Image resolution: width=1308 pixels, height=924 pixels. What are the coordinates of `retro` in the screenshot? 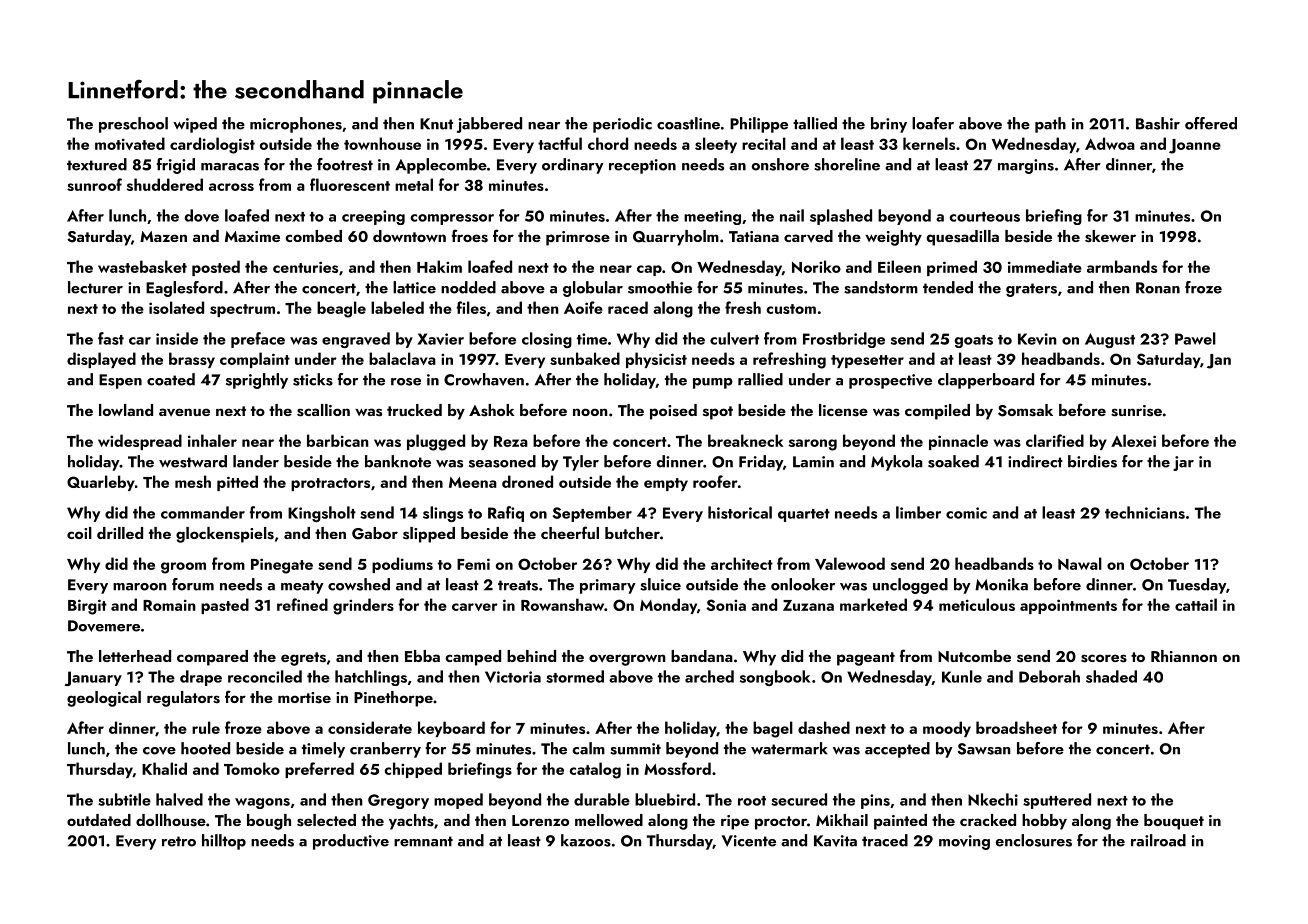 It's located at (179, 841).
